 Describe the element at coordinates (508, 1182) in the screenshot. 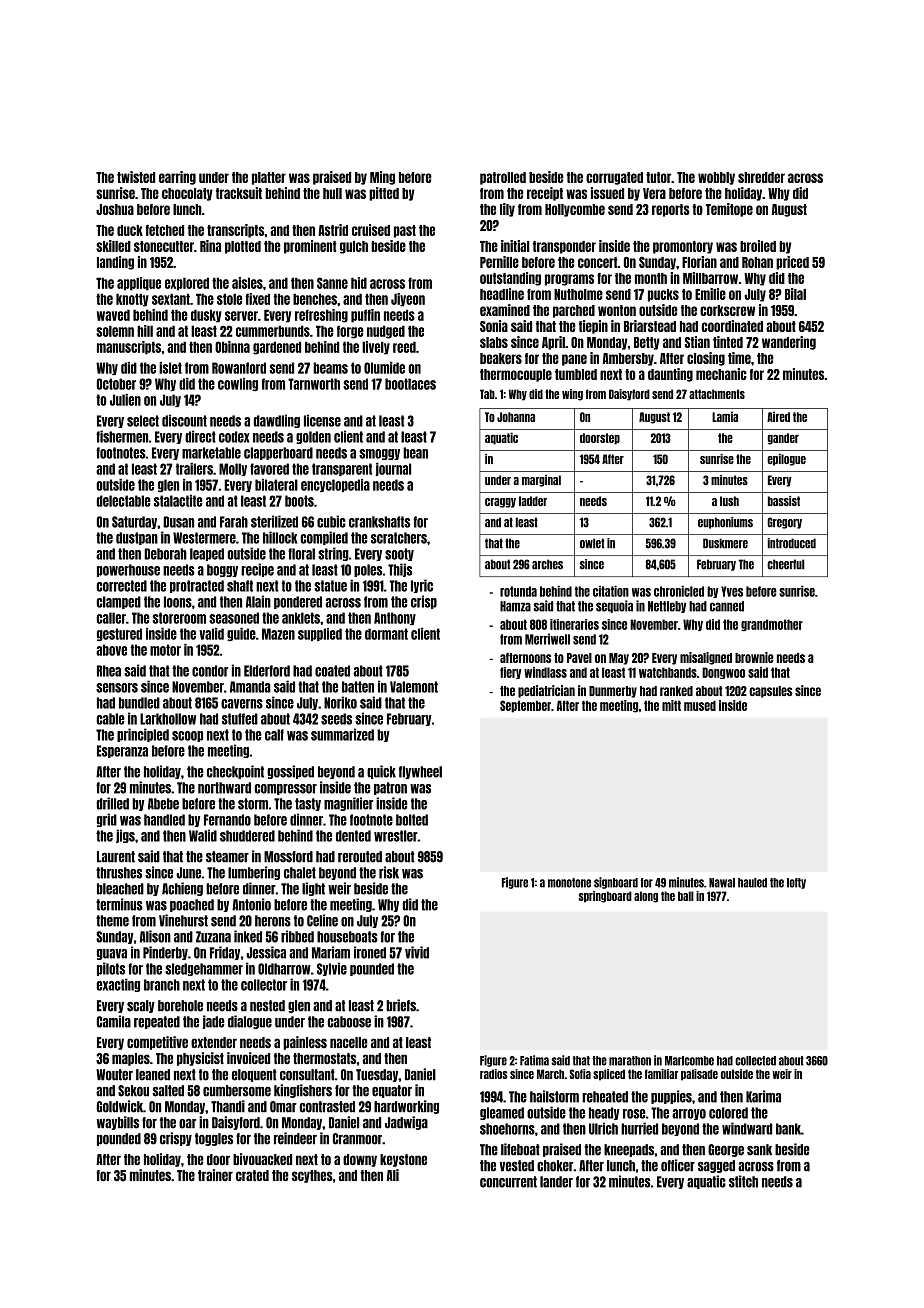

I see `concurrent` at that location.
